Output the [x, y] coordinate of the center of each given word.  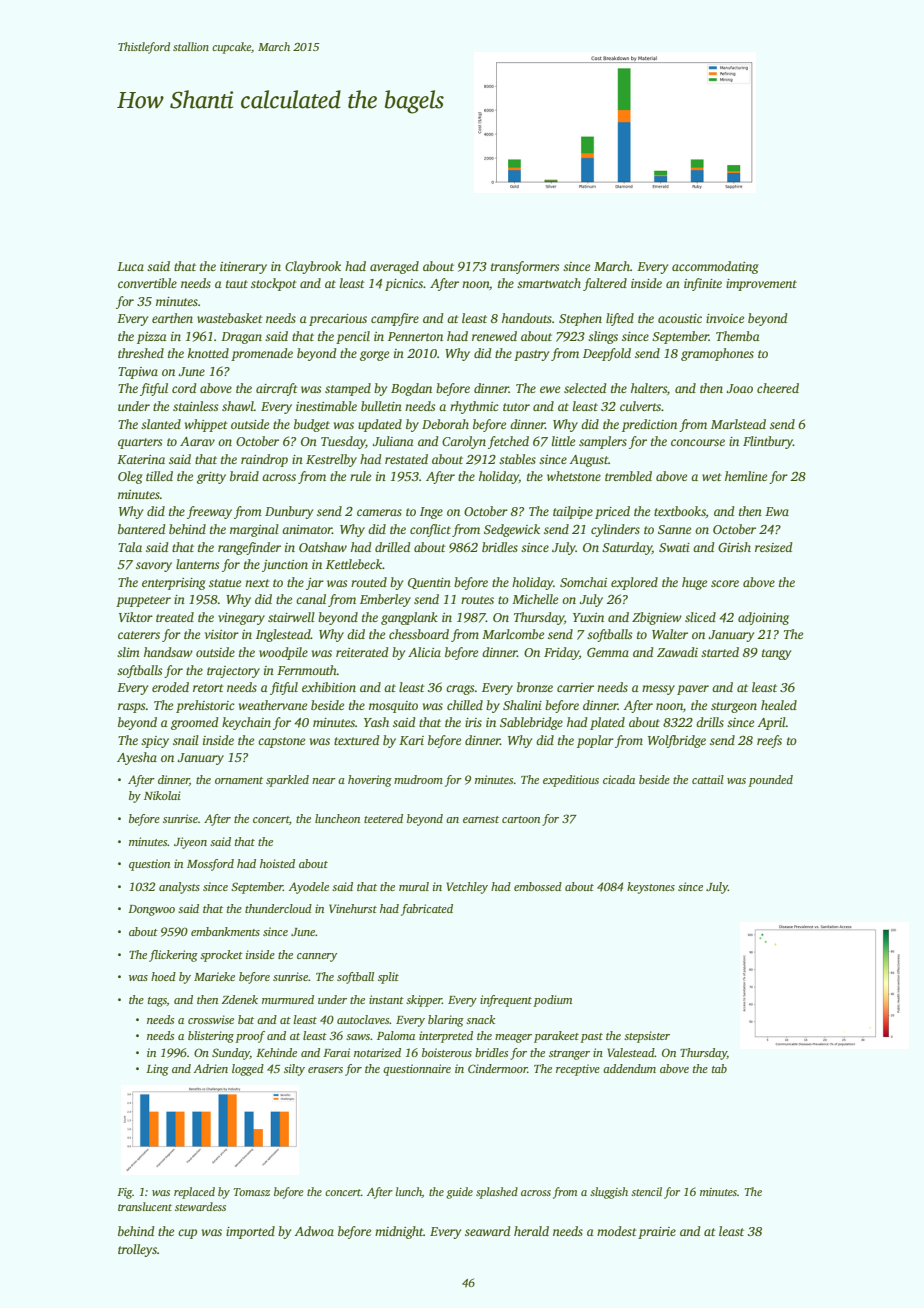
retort [208, 688]
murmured [288, 999]
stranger [569, 1055]
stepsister [647, 1037]
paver [693, 690]
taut [237, 284]
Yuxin [588, 617]
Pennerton [415, 336]
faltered [605, 284]
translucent [145, 1206]
